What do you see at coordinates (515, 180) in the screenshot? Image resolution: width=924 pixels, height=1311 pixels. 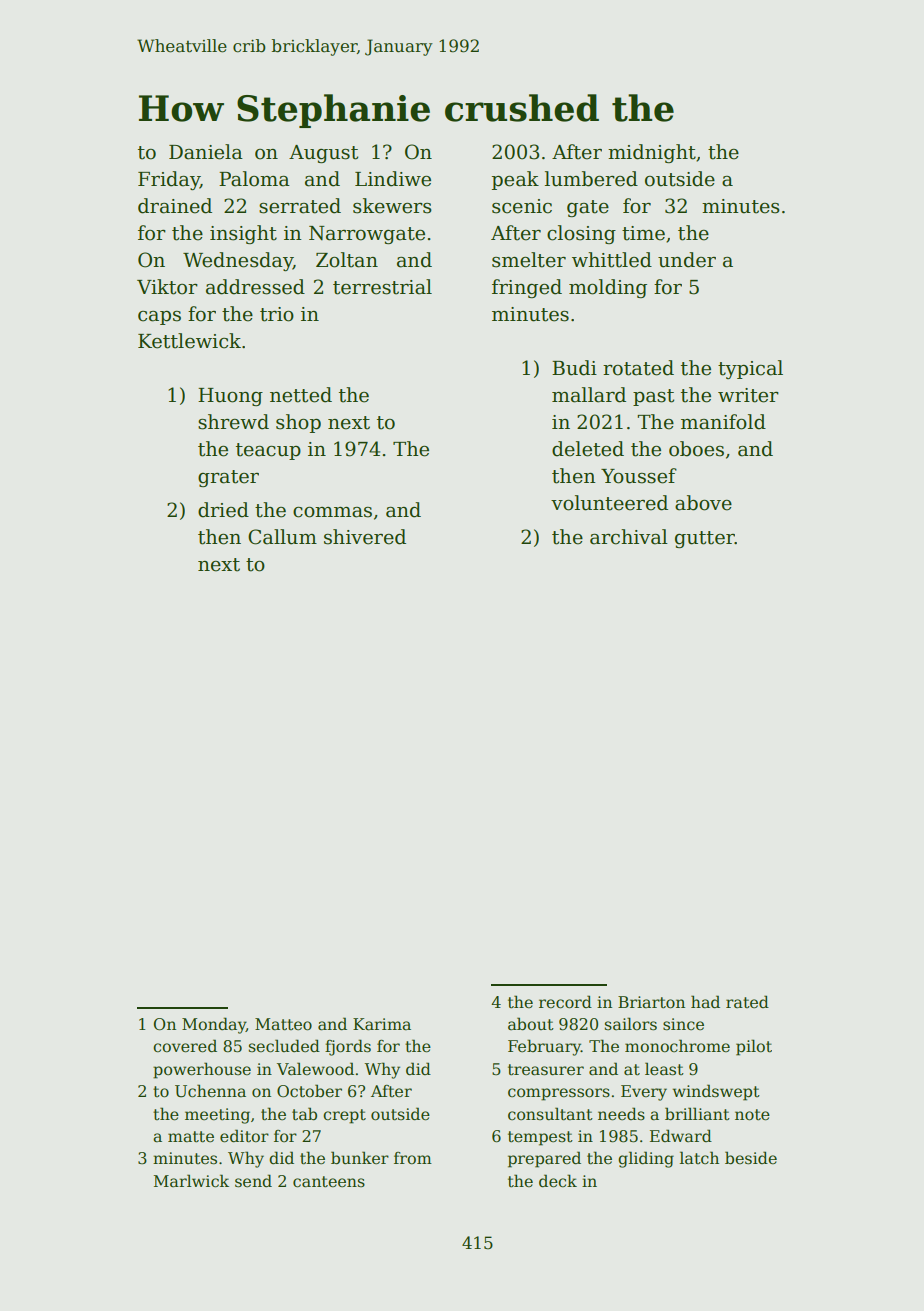 I see `peak` at bounding box center [515, 180].
